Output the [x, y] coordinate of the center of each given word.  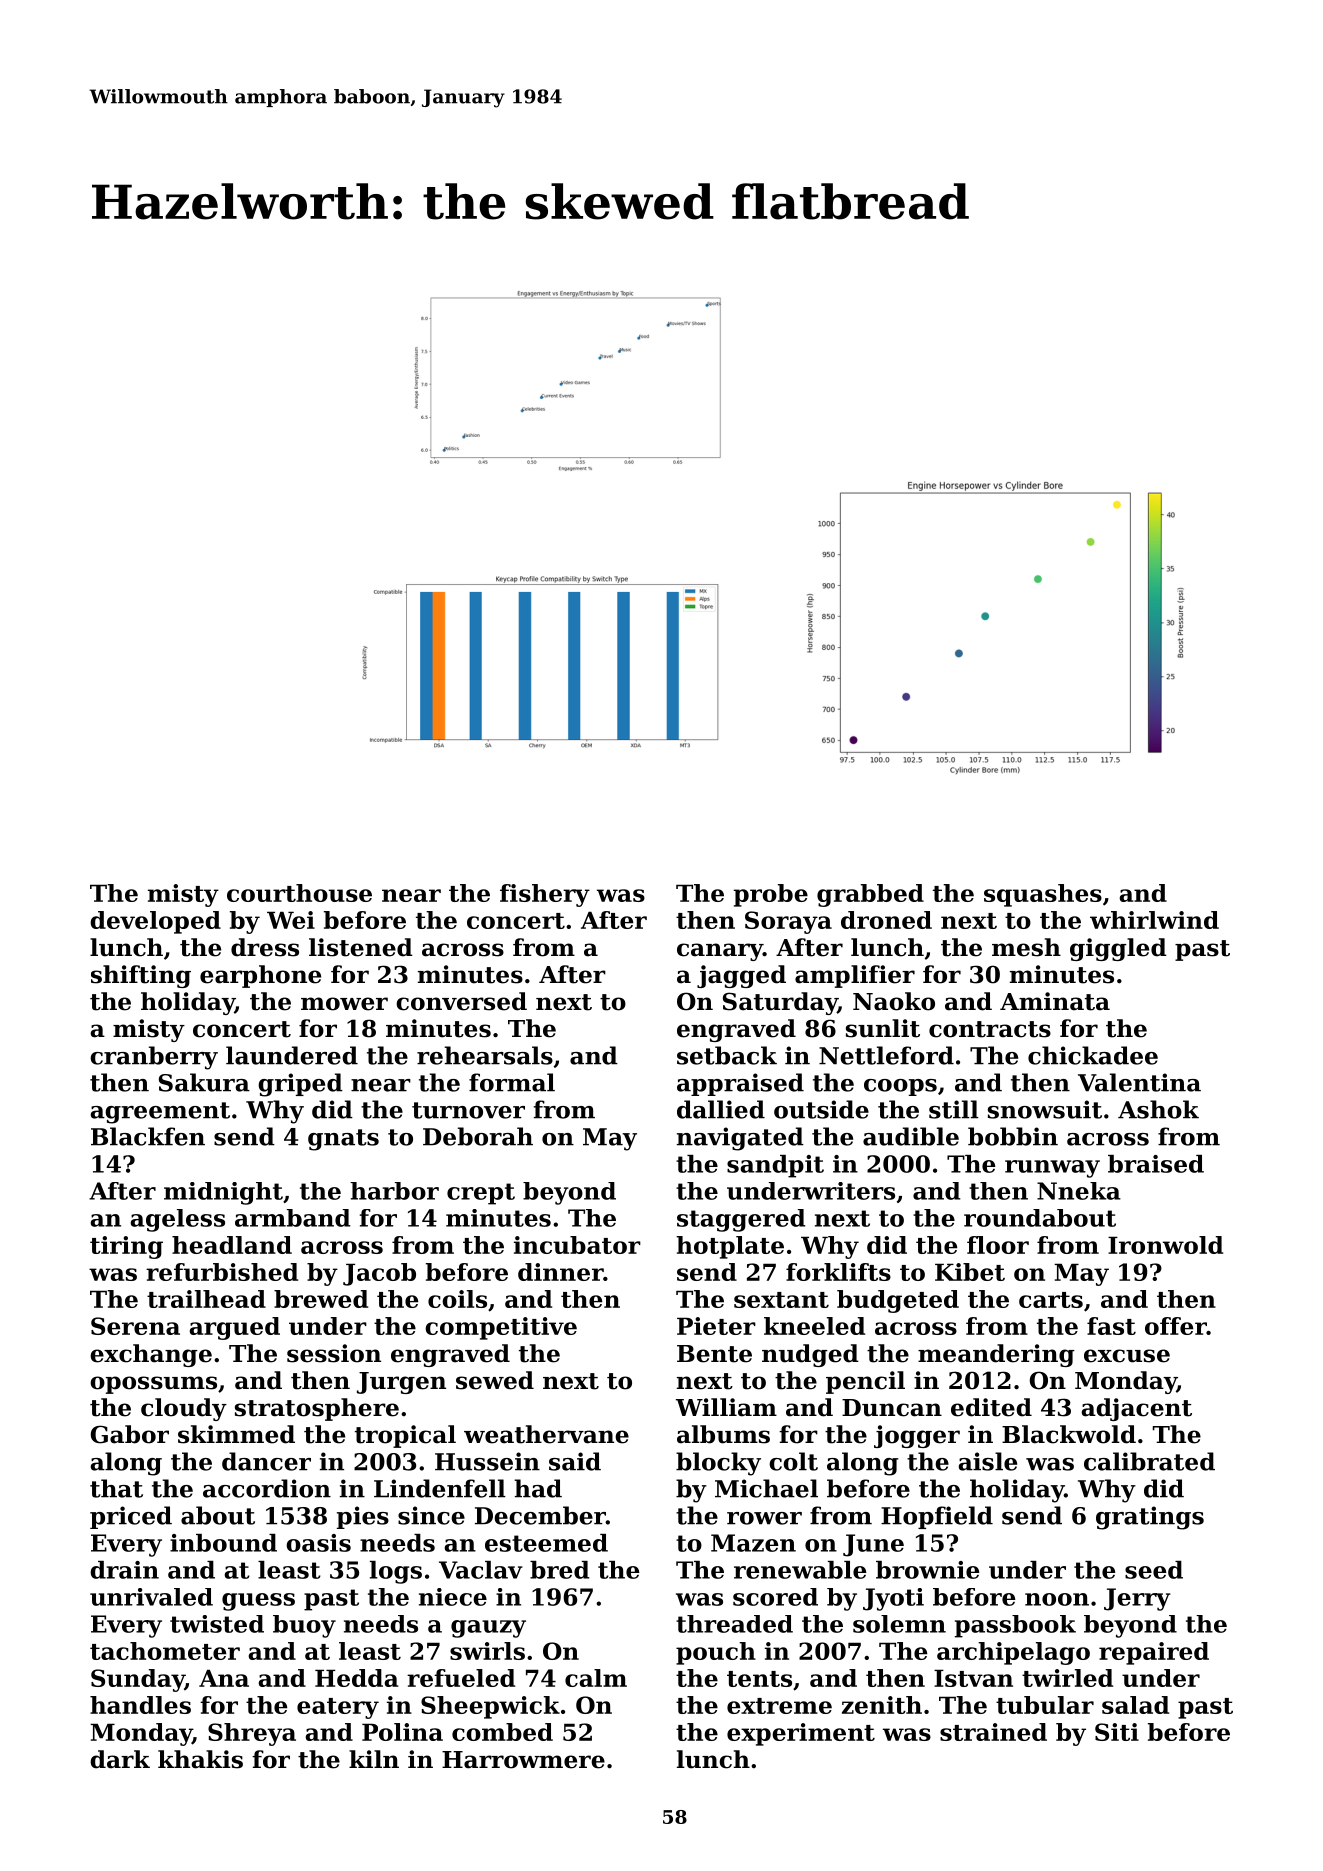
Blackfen [148, 1136]
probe [771, 895]
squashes [1043, 895]
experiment [801, 1734]
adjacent [1136, 1409]
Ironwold [1165, 1245]
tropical [405, 1436]
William [726, 1407]
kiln [374, 1759]
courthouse [299, 893]
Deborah [478, 1136]
